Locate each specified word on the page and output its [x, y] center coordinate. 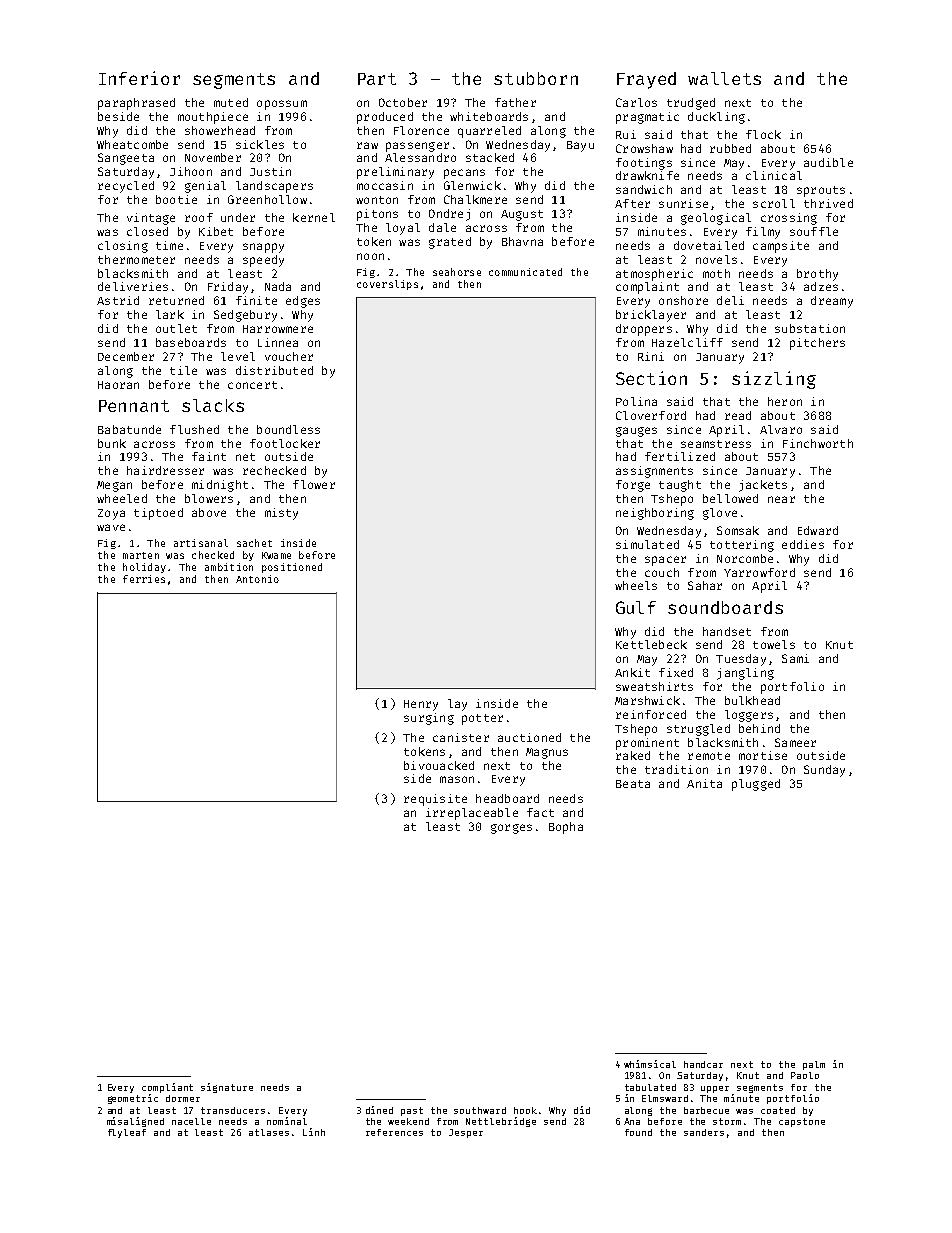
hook [525, 1110]
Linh [314, 1132]
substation [810, 328]
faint [209, 456]
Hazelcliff [687, 342]
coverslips [387, 285]
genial [205, 187]
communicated [525, 272]
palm [814, 1065]
